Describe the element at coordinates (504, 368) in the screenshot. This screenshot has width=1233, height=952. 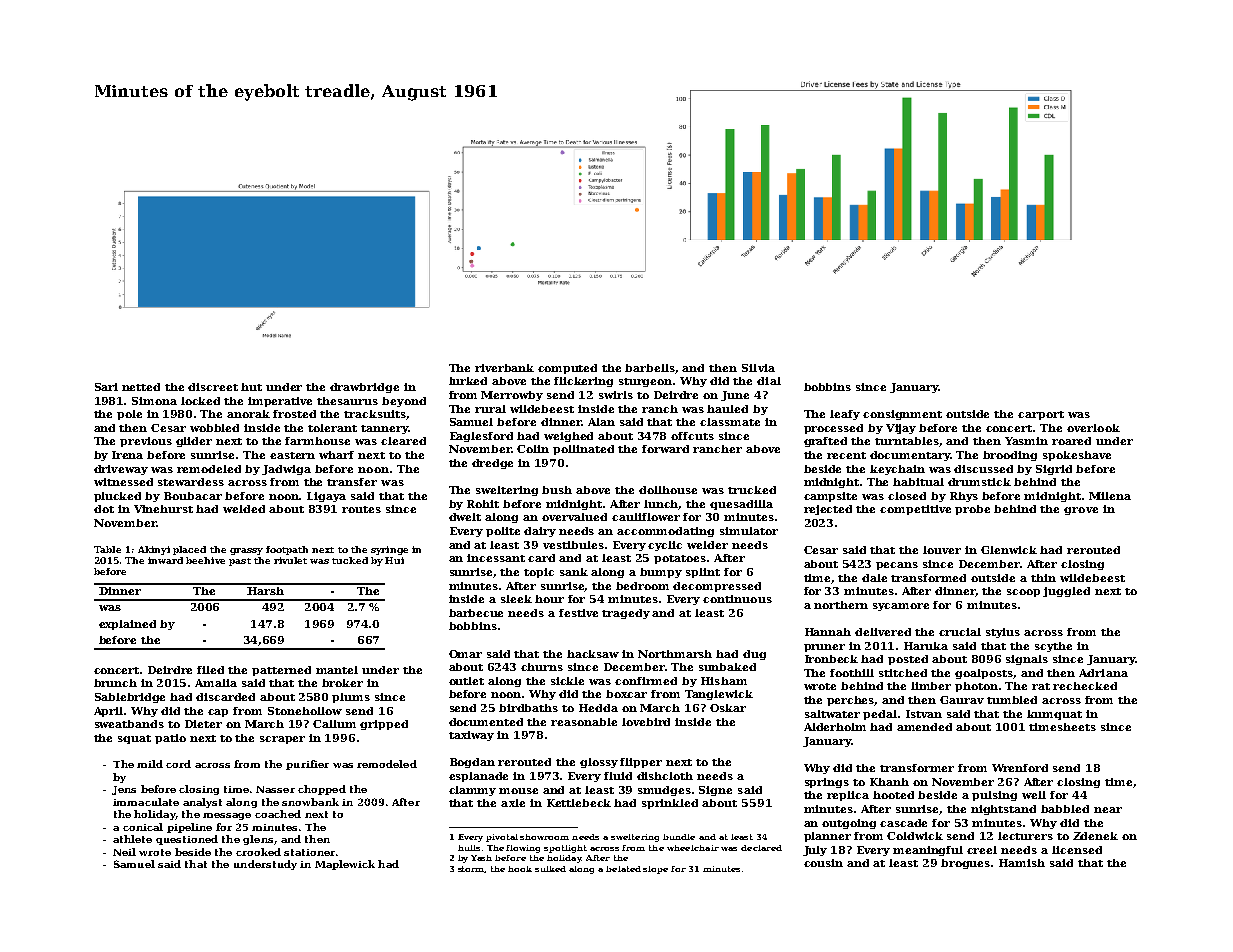
I see `riverbank` at that location.
